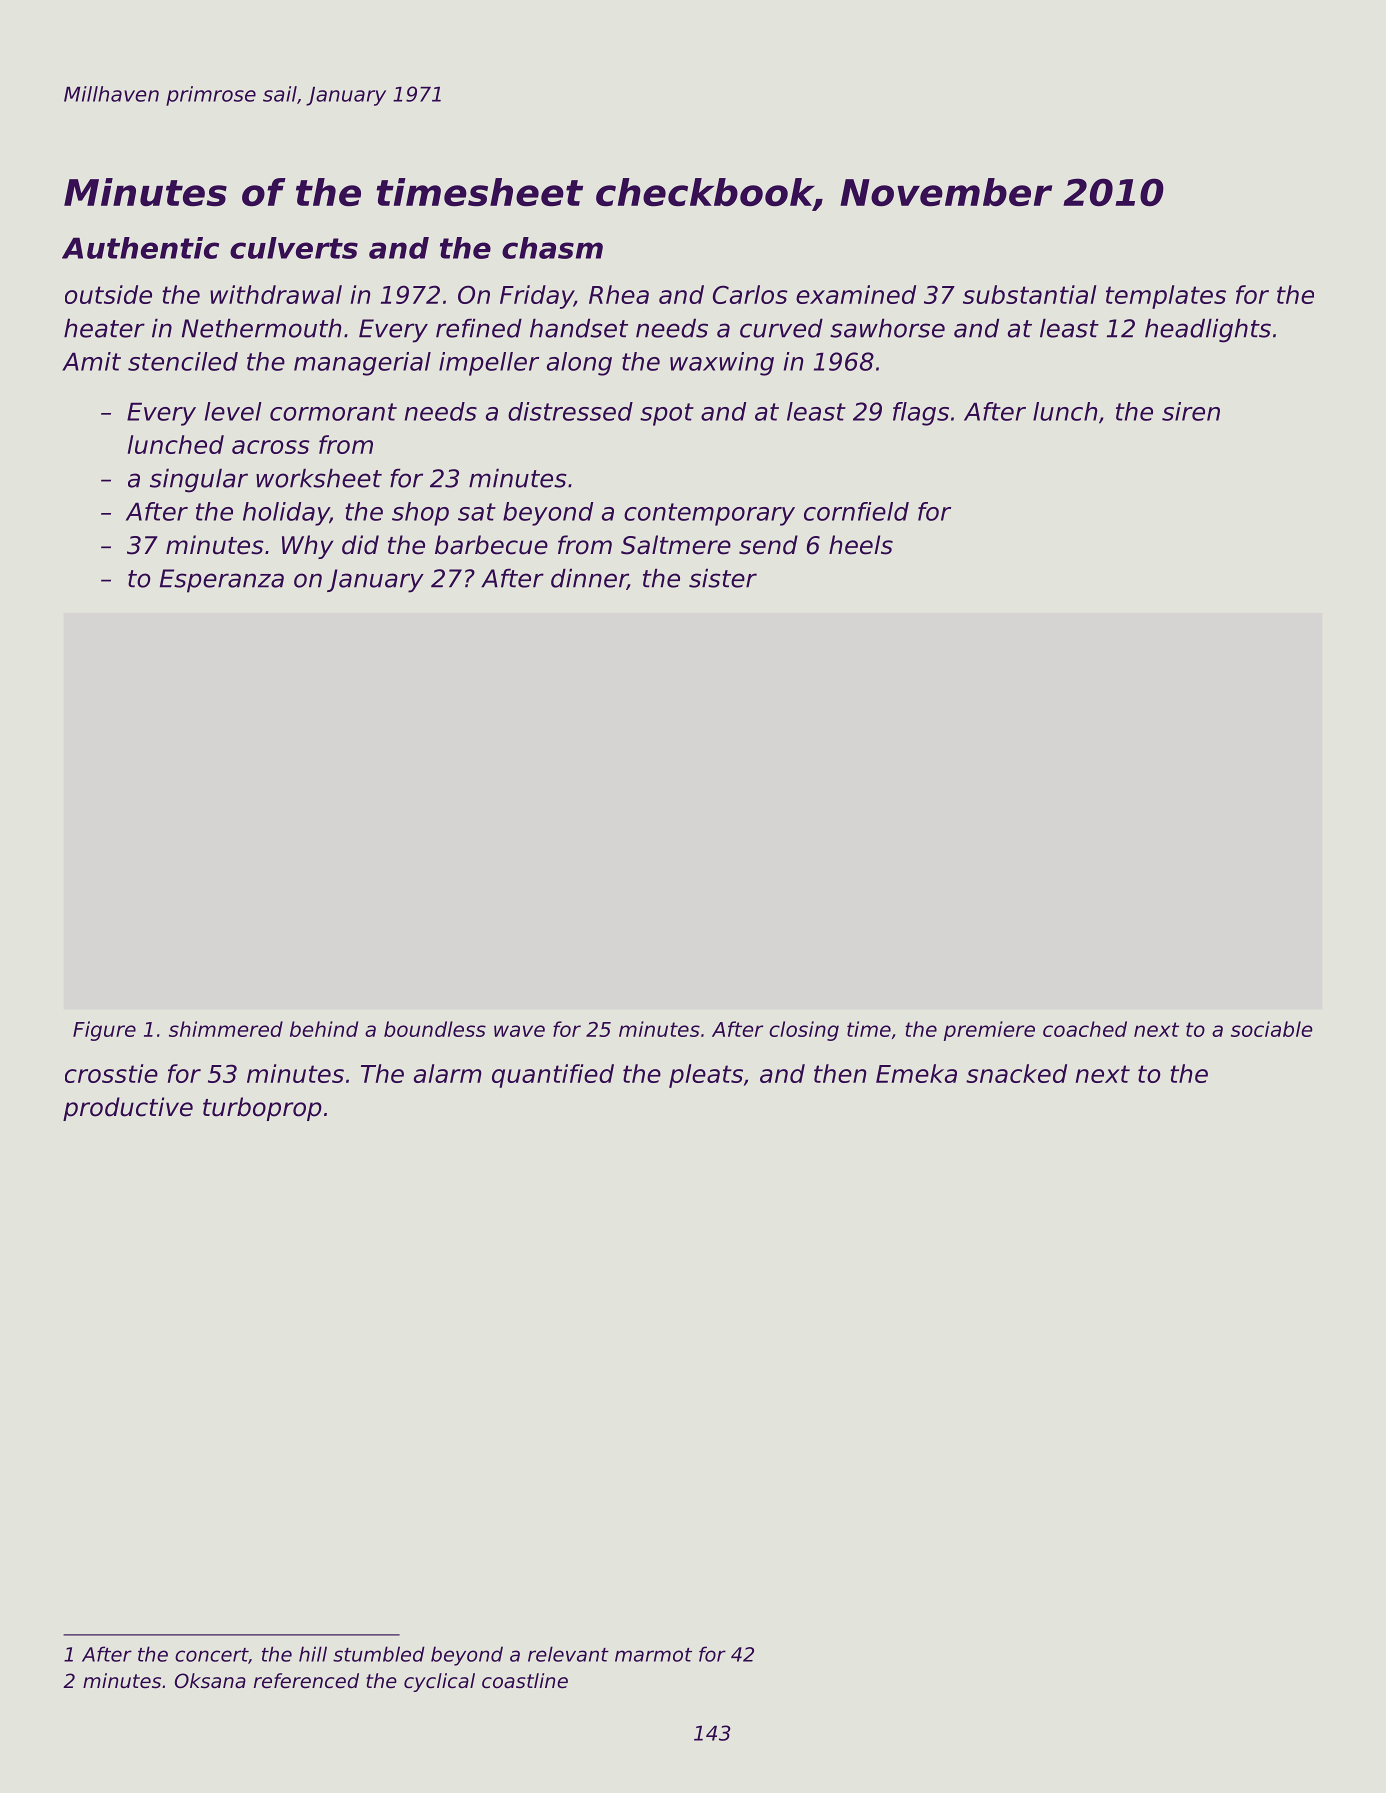 The height and width of the screenshot is (1793, 1386). I want to click on Esperanza, so click(222, 581).
